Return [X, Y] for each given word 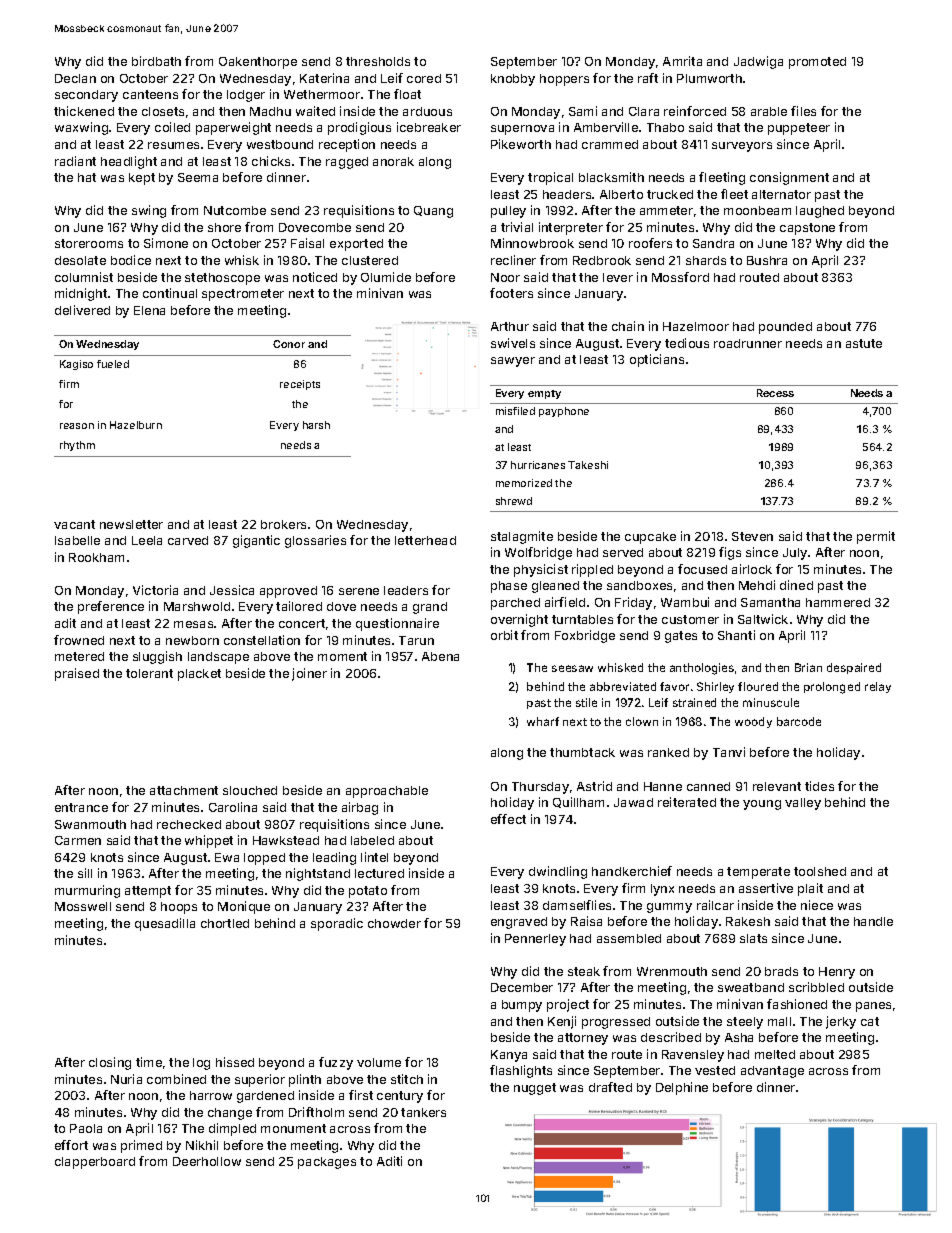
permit [876, 537]
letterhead [425, 540]
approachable [387, 792]
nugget [535, 1089]
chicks [271, 161]
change [230, 1114]
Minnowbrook [532, 243]
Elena [149, 310]
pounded [785, 328]
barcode [799, 721]
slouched [250, 790]
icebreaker [429, 127]
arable [769, 111]
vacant [74, 524]
